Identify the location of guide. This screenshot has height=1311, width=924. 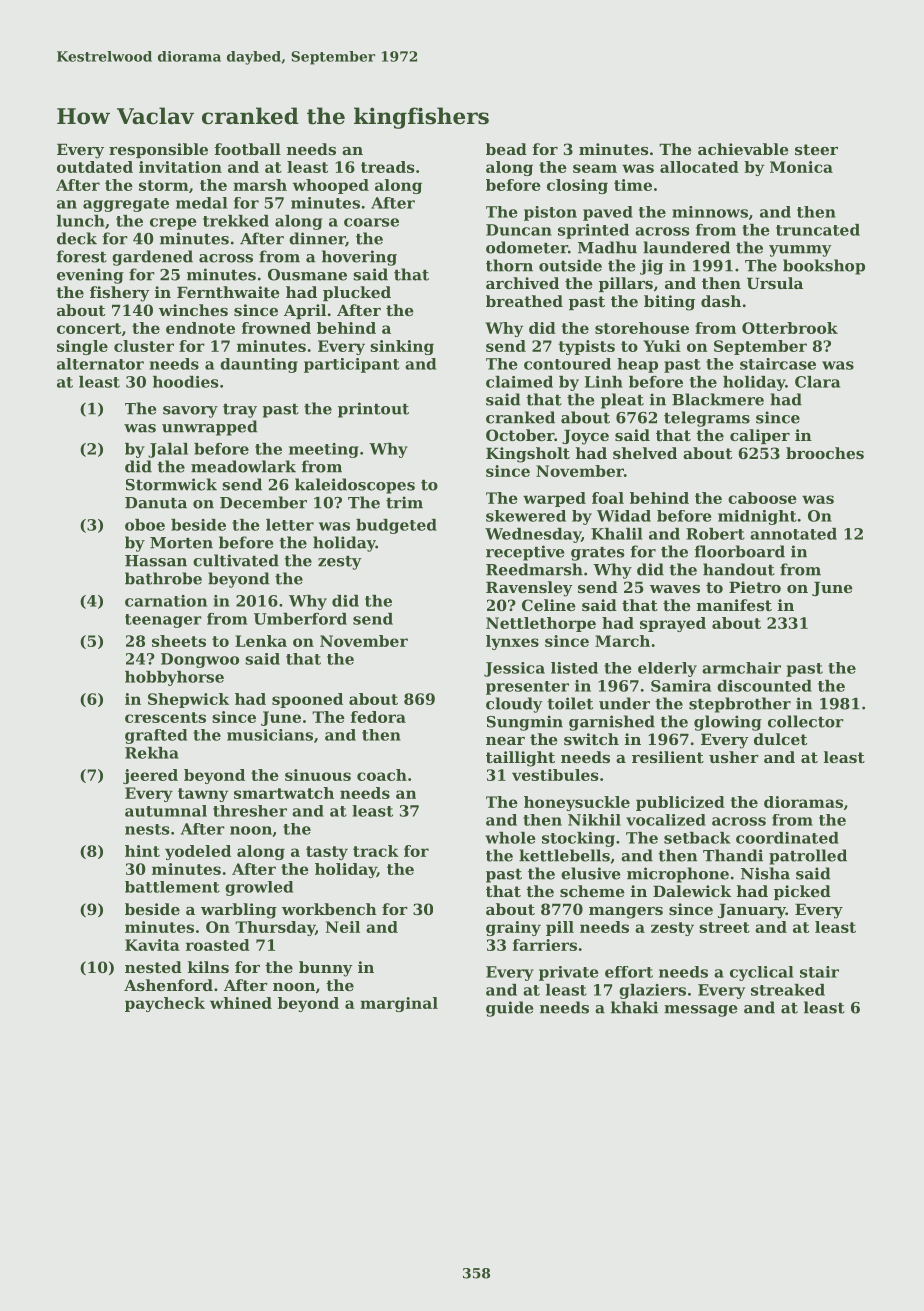
(509, 1009).
